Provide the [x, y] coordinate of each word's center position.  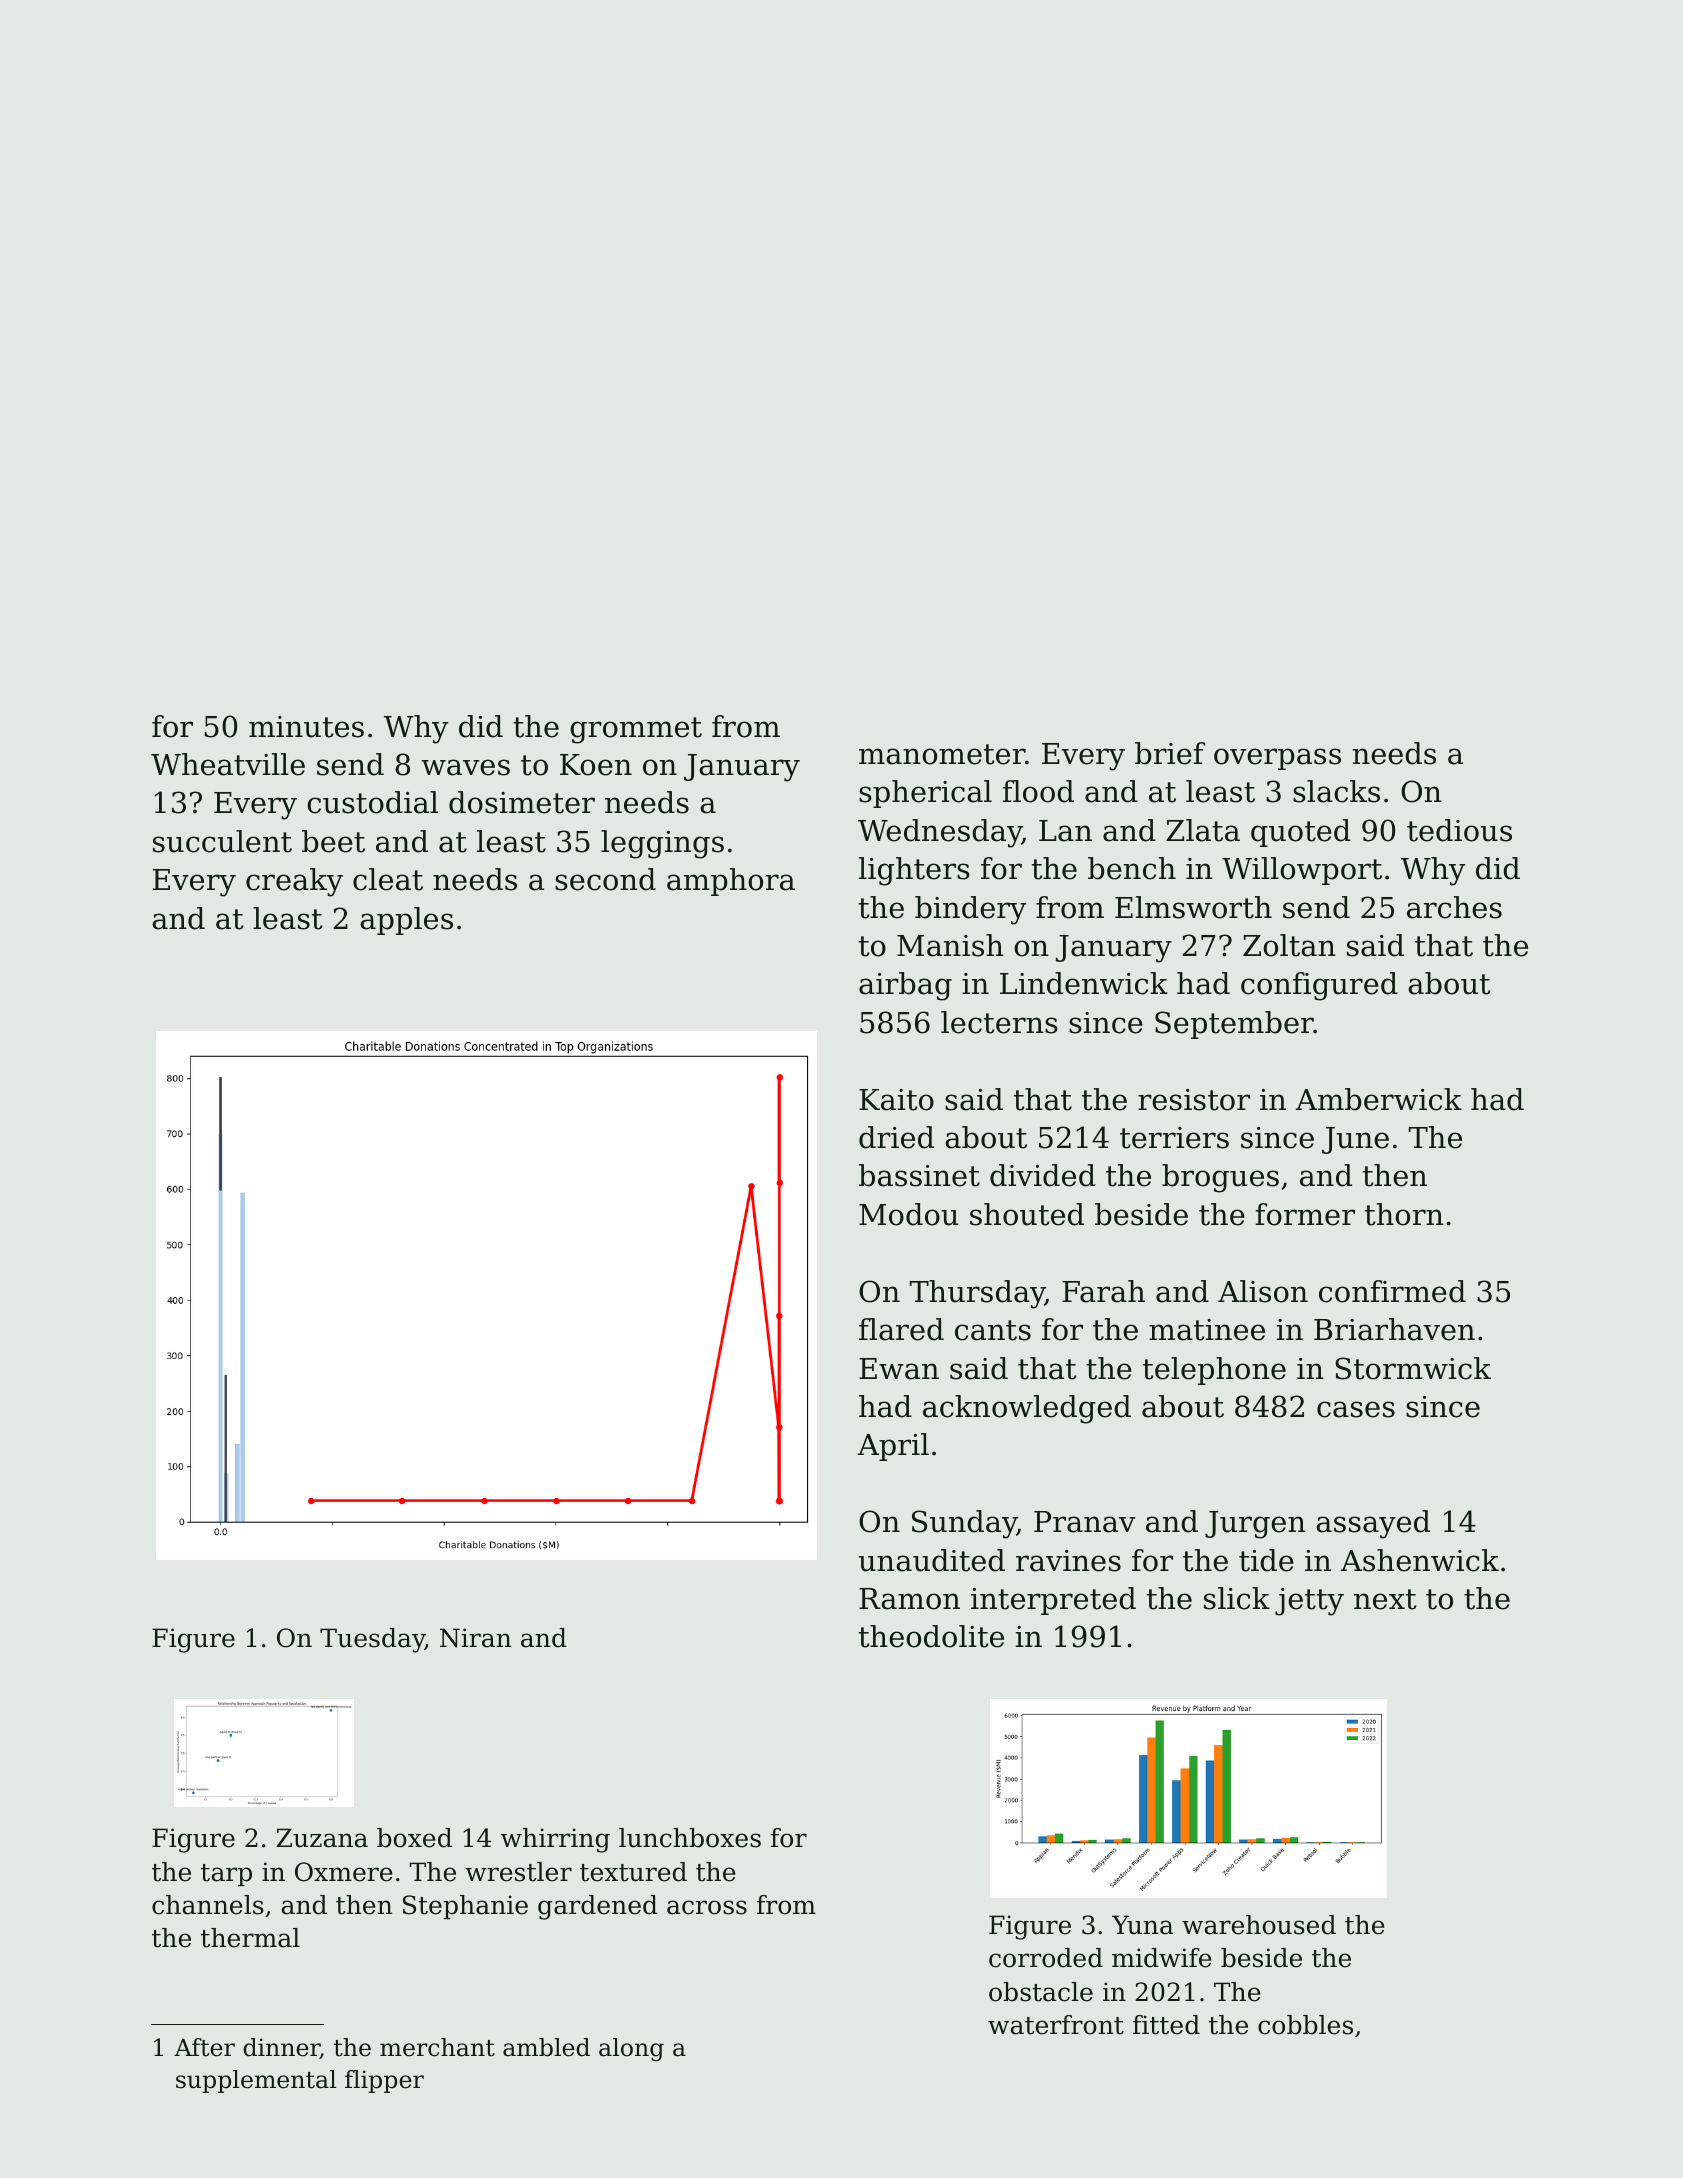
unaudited [932, 1560]
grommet [636, 730]
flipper [384, 2081]
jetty [1309, 1602]
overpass [1277, 759]
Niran [475, 1638]
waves [465, 767]
